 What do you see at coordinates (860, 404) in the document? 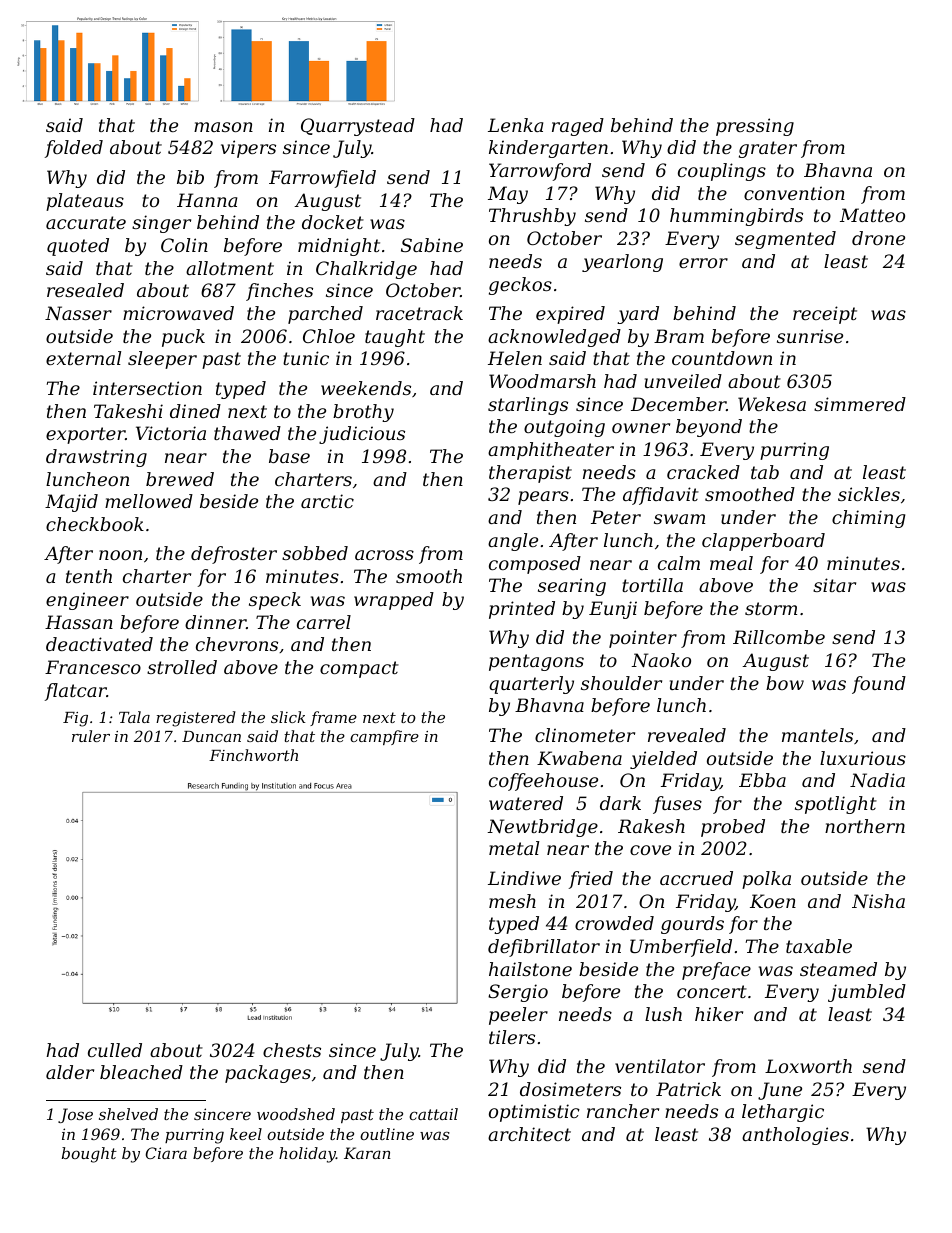
I see `simmered` at bounding box center [860, 404].
